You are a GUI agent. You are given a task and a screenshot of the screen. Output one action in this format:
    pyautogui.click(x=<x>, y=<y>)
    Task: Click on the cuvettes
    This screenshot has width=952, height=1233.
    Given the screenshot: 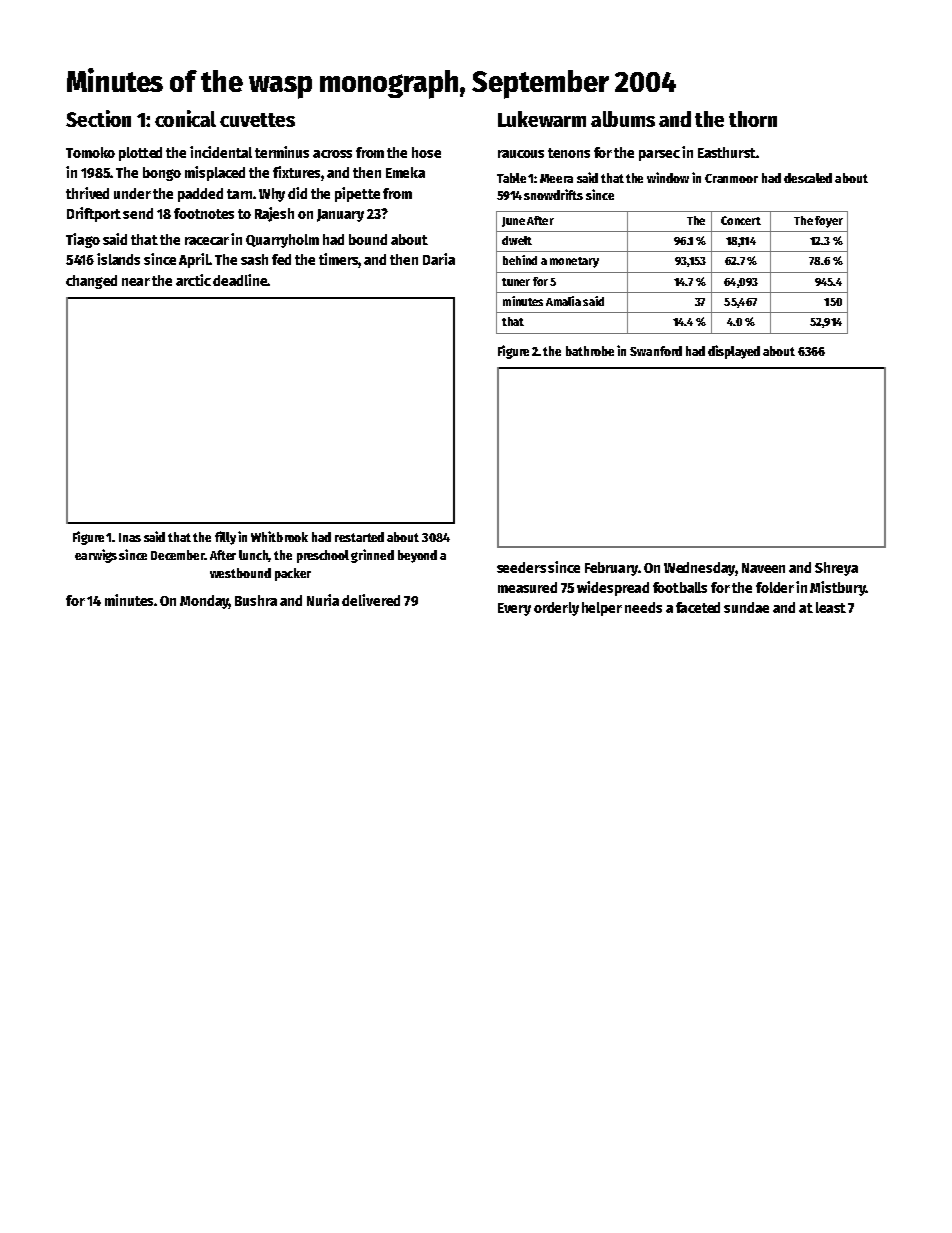 What is the action you would take?
    pyautogui.click(x=257, y=120)
